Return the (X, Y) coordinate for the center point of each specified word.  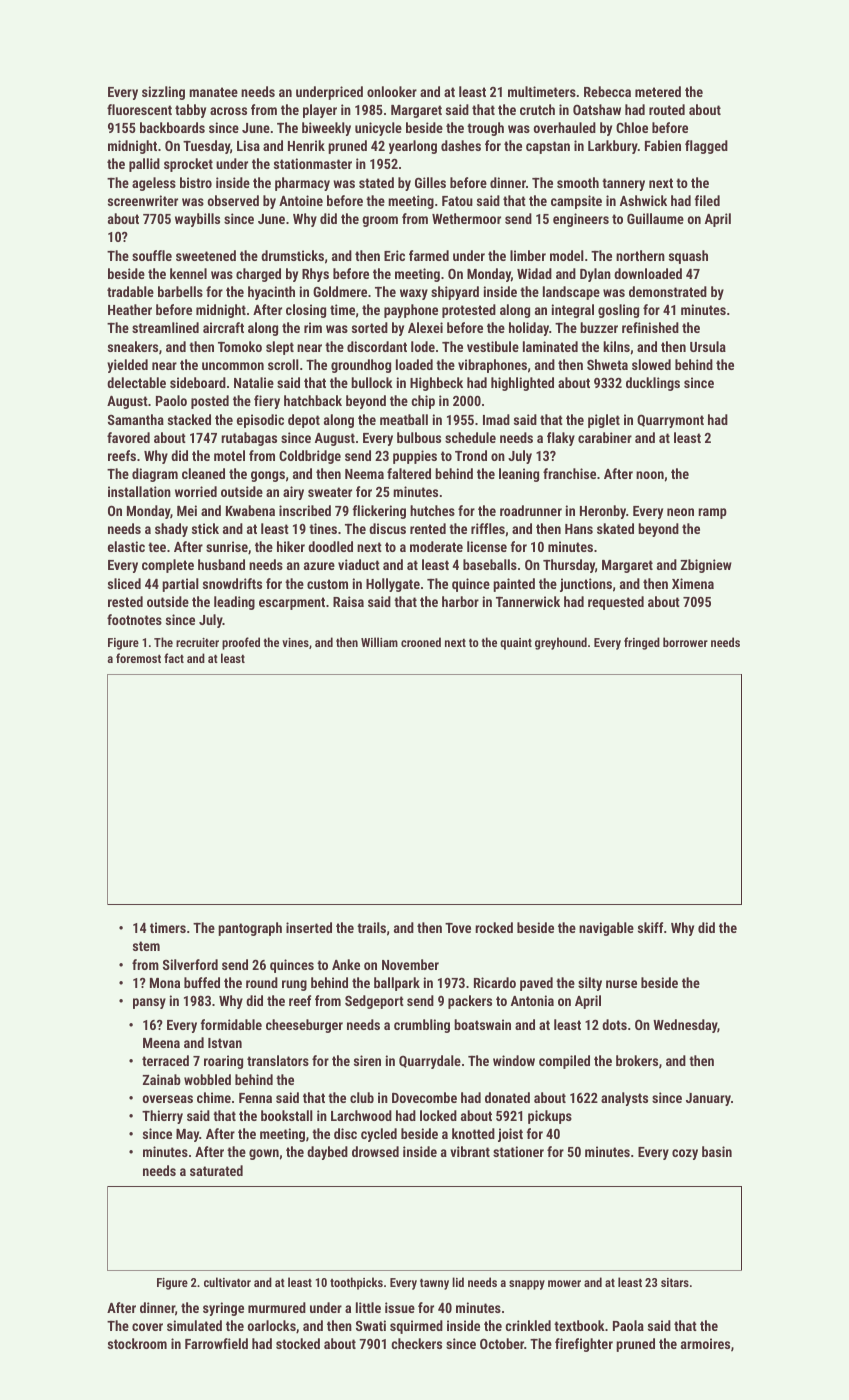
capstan (548, 147)
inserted (309, 927)
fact (174, 658)
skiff (650, 927)
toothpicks (356, 1283)
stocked (298, 1343)
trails (371, 927)
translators (278, 1060)
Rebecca (607, 91)
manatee (213, 92)
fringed (642, 643)
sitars (675, 1282)
